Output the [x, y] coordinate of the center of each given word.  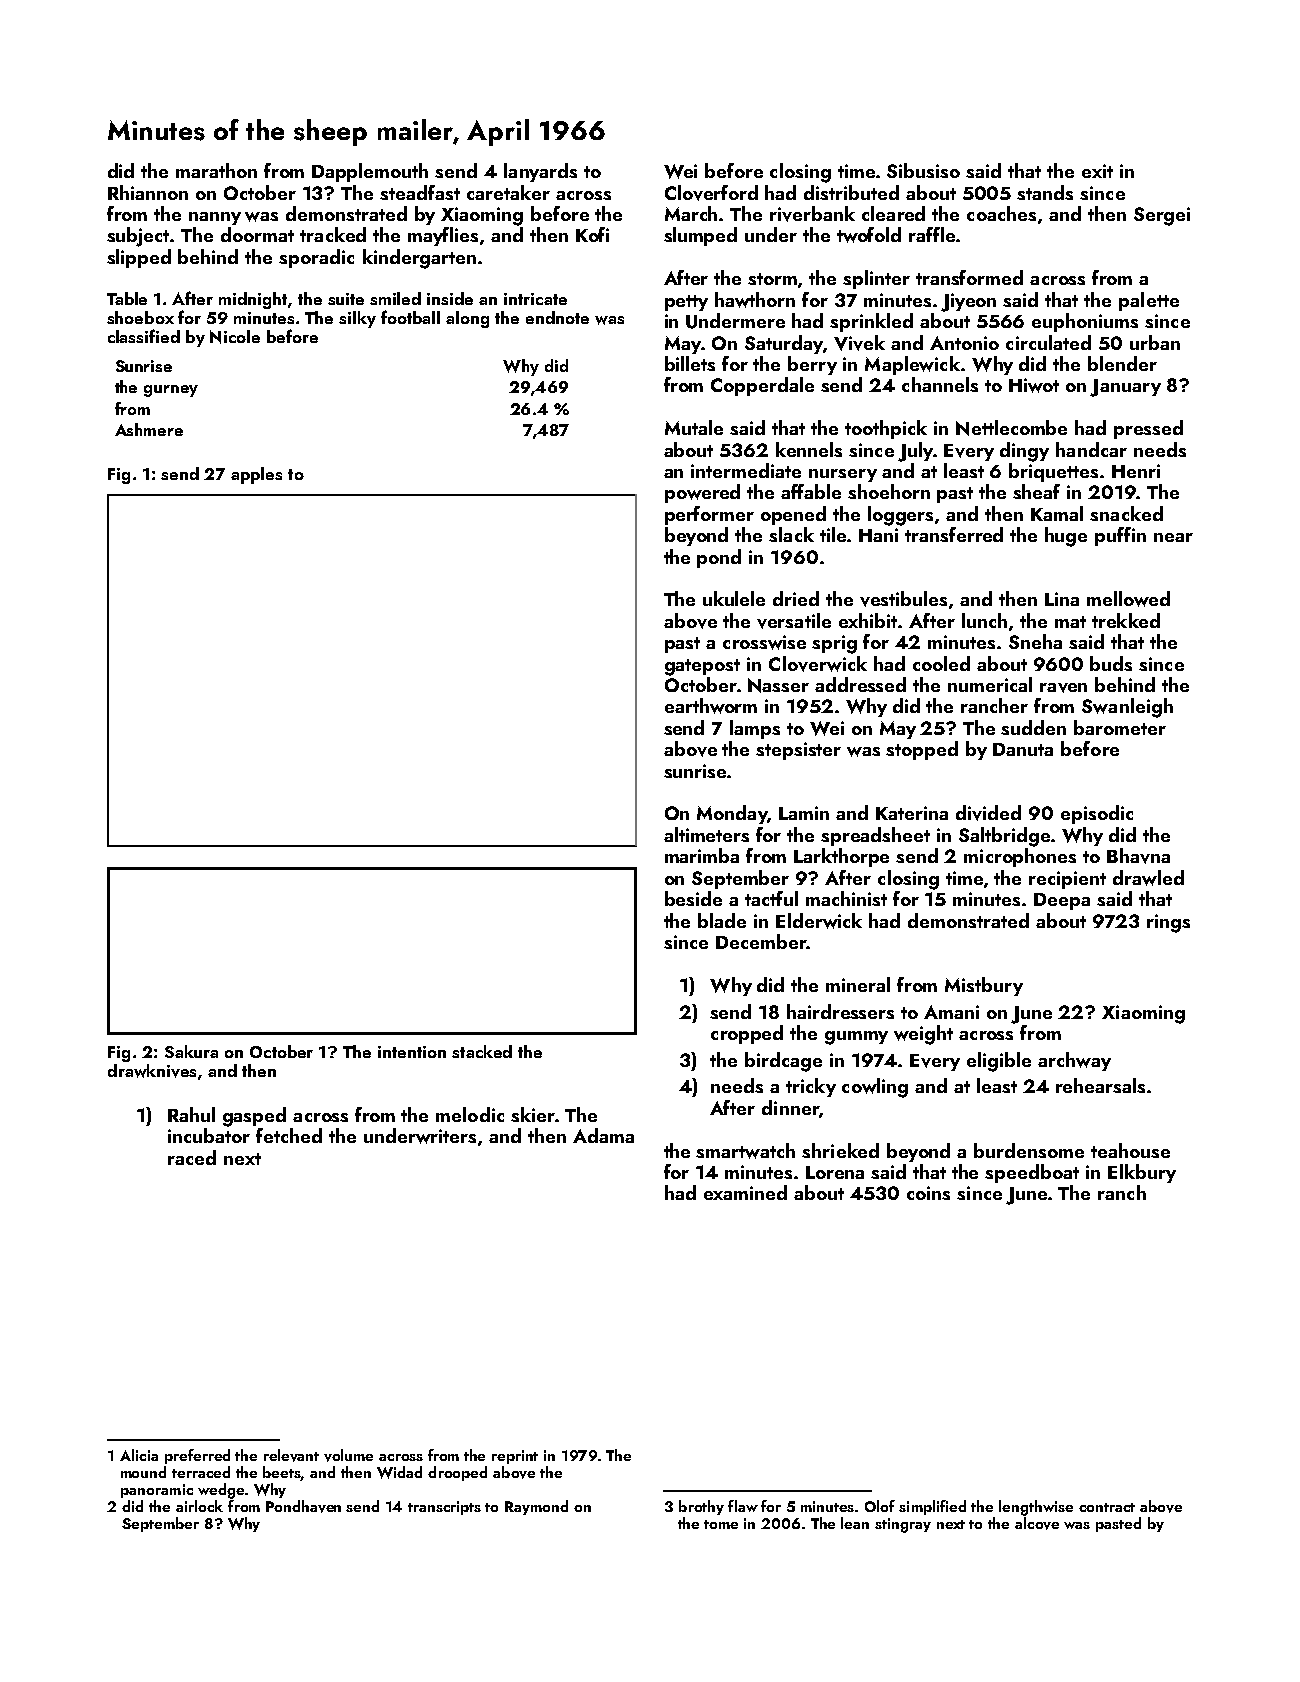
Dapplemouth [370, 172]
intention [412, 1052]
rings [1168, 923]
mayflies [443, 236]
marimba [702, 855]
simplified [932, 1507]
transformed [969, 277]
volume [348, 1455]
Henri [1136, 471]
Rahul [191, 1114]
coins [928, 1193]
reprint [515, 1457]
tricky [811, 1087]
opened [793, 515]
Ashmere [149, 429]
